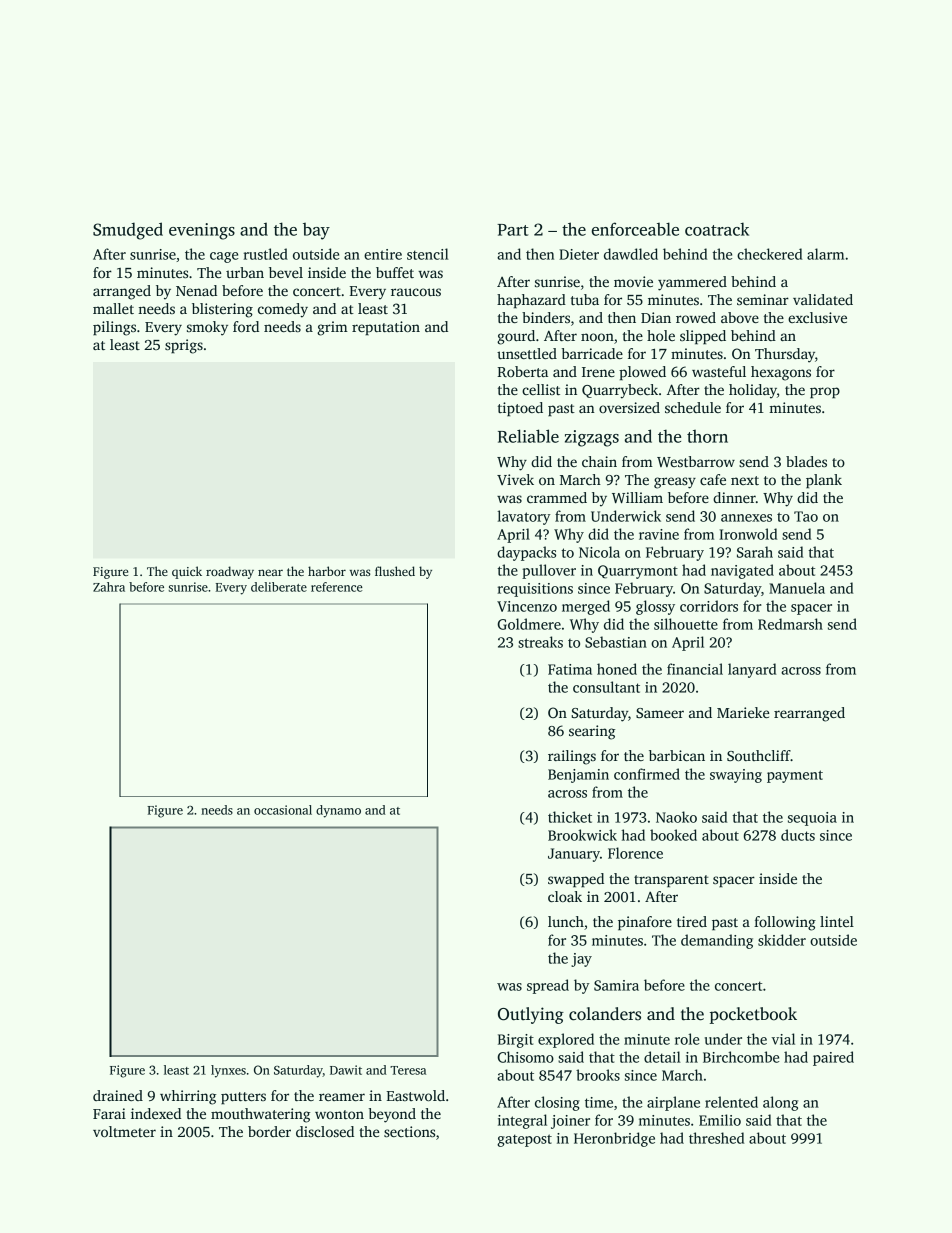 The width and height of the document is (952, 1233). Describe the element at coordinates (202, 231) in the document. I see `evenings` at that location.
